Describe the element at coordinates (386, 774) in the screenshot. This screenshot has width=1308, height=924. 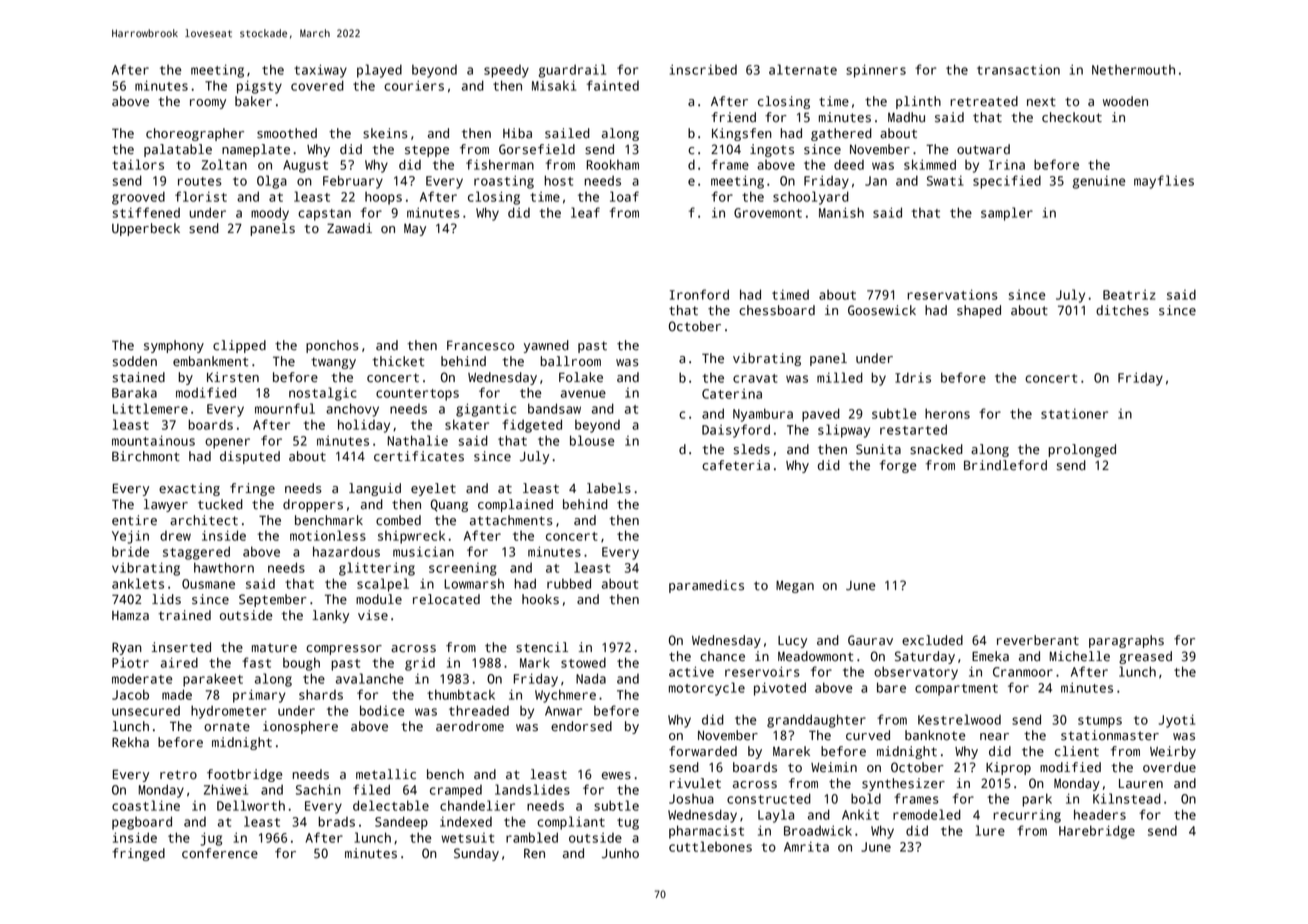
I see `metallic` at that location.
